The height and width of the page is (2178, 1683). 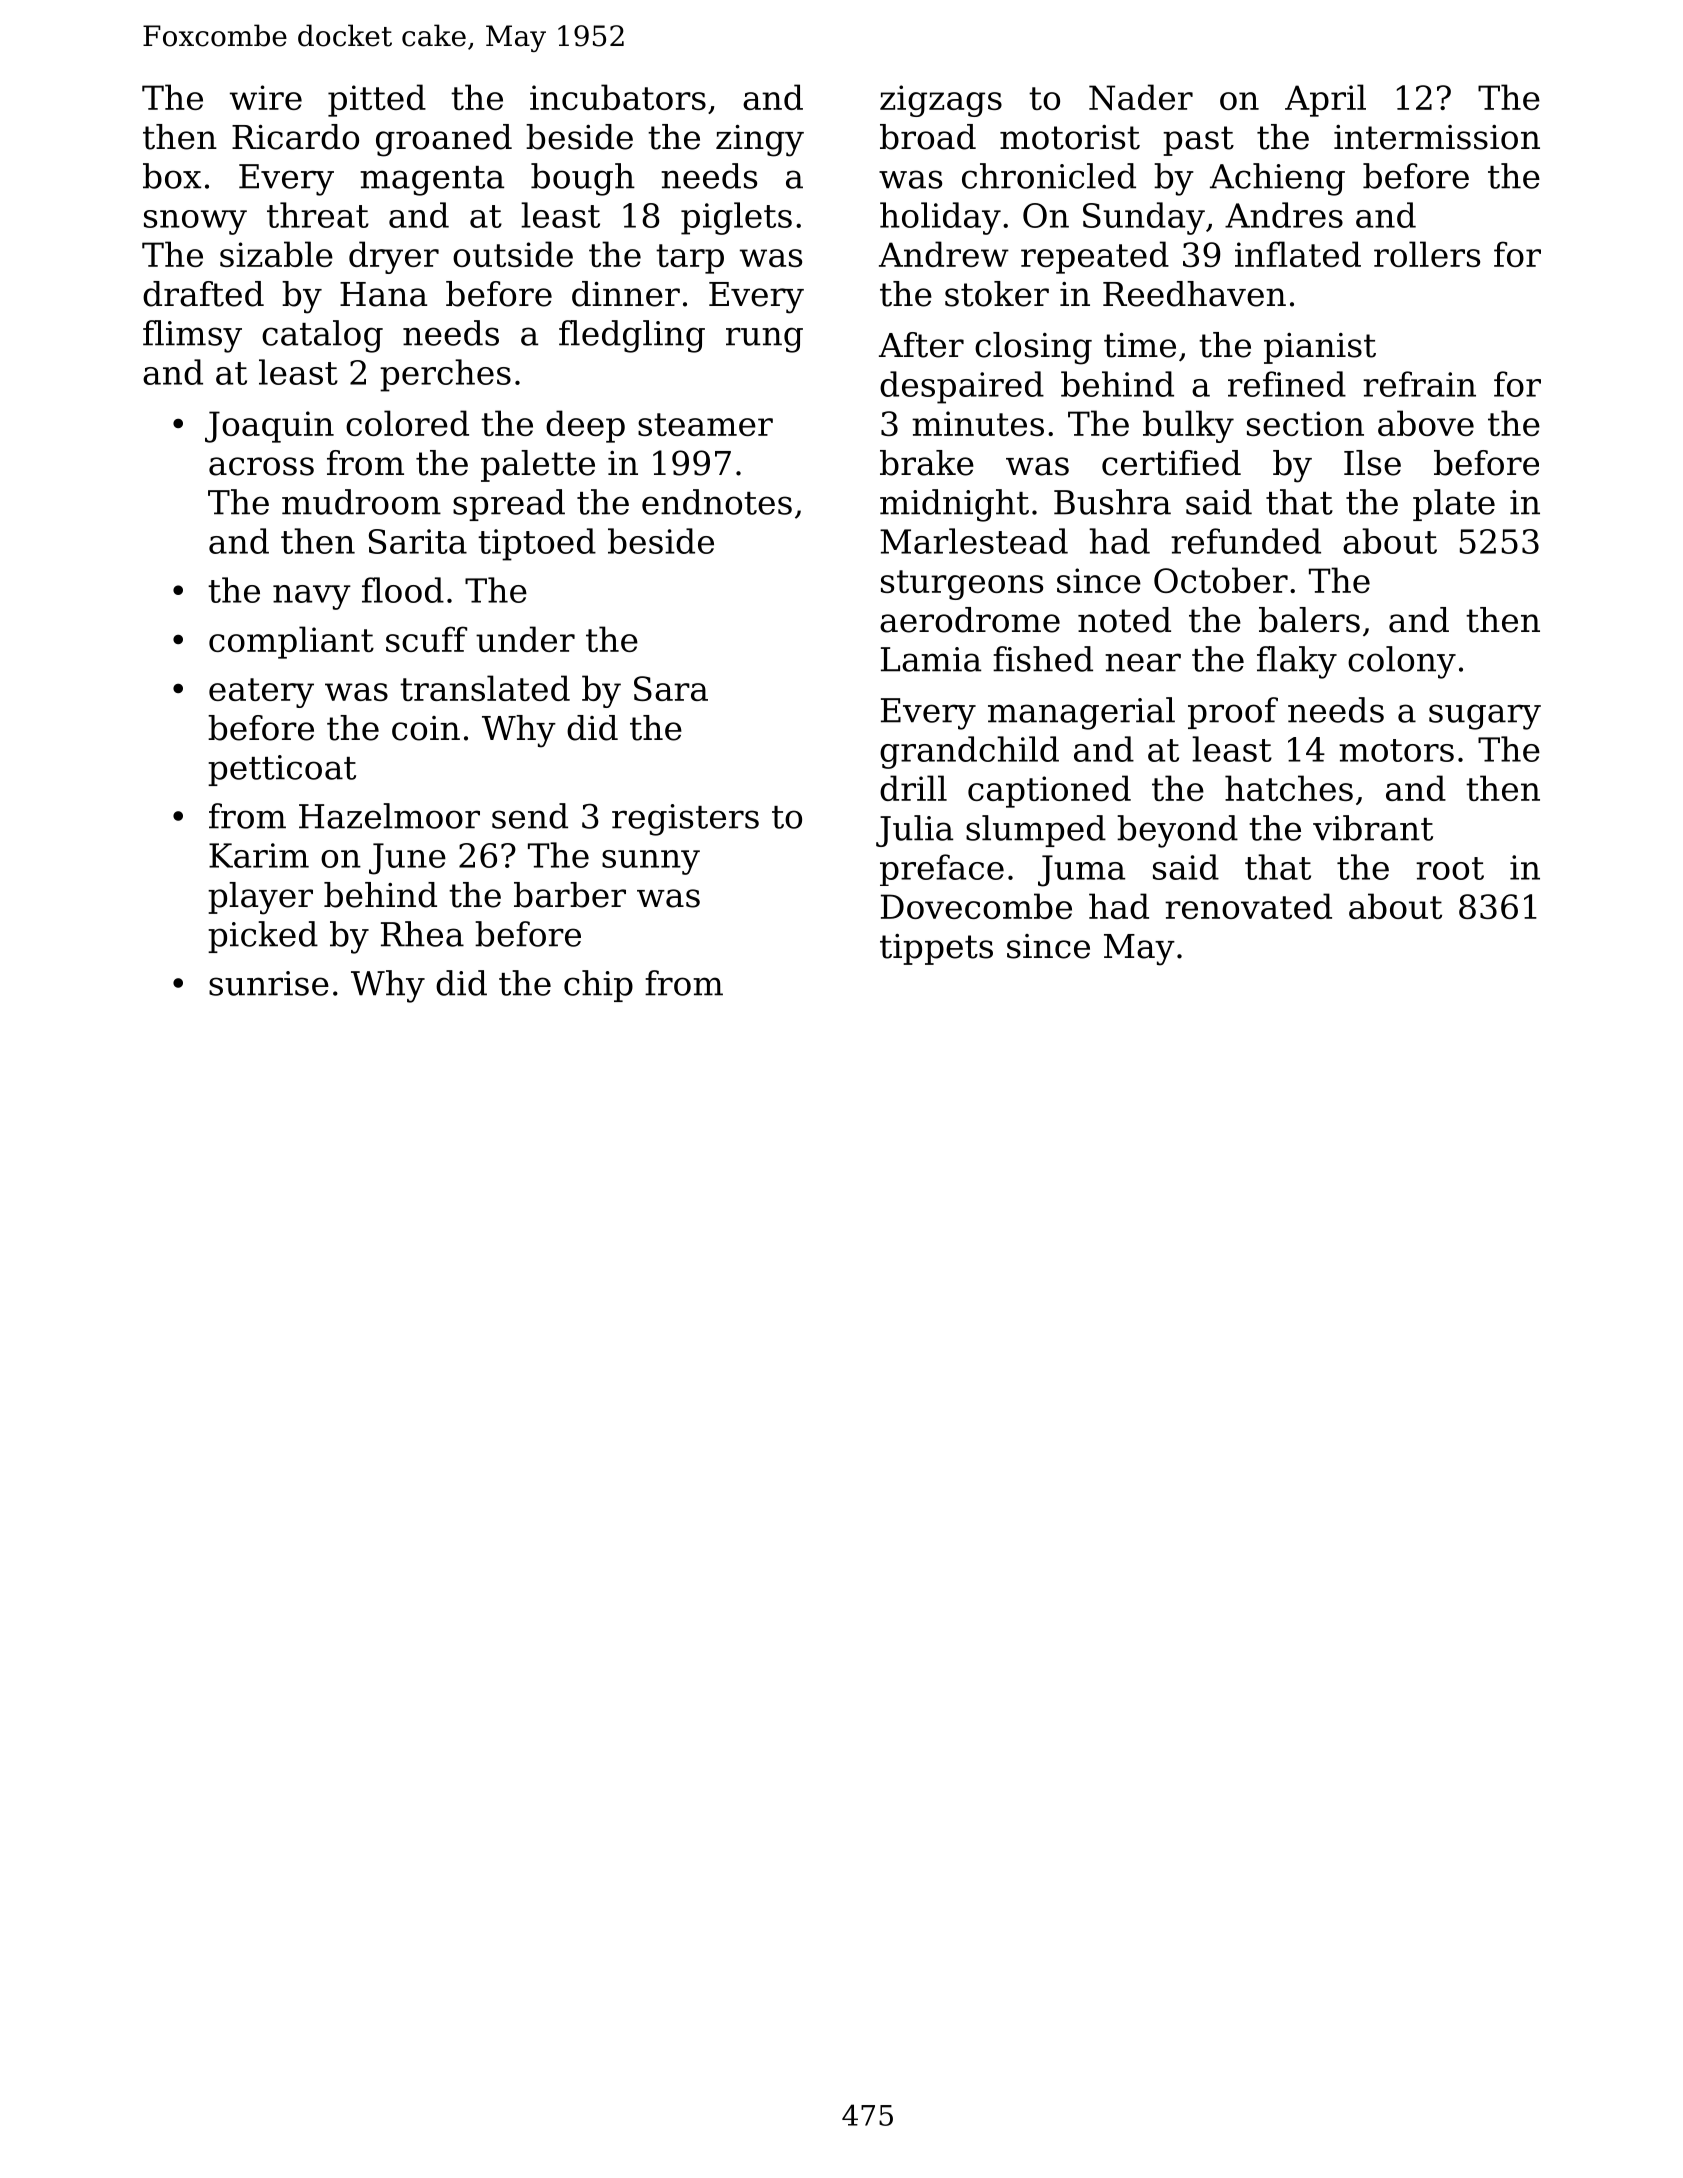 I want to click on compliant, so click(x=291, y=642).
